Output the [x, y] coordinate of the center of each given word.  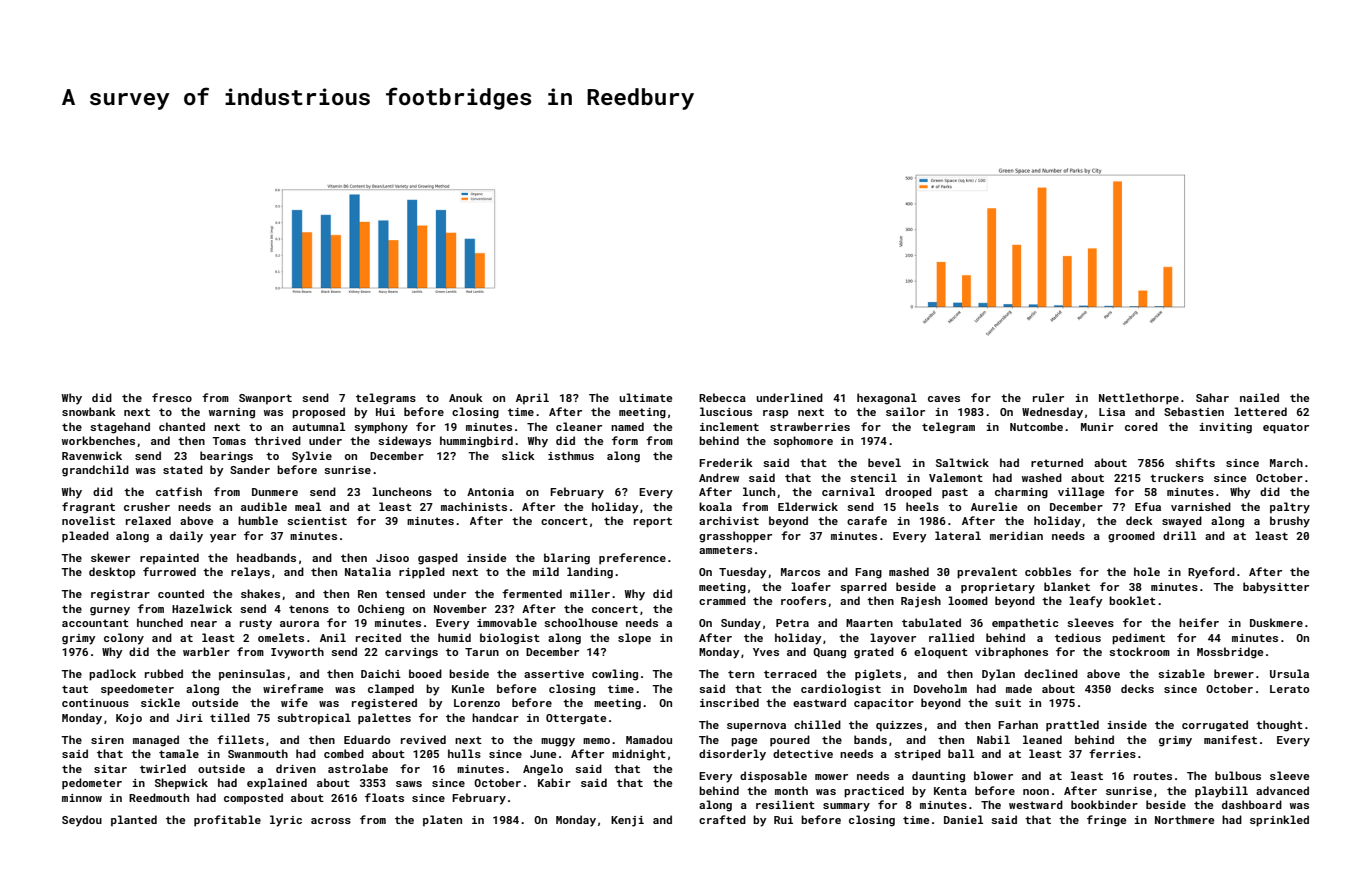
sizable [1181, 673]
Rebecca [722, 397]
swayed [1182, 522]
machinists [474, 506]
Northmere [1184, 819]
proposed [318, 413]
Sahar [1212, 397]
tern [741, 674]
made [1019, 688]
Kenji [627, 821]
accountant [95, 623]
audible [264, 506]
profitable [227, 821]
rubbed [164, 673]
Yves [766, 652]
